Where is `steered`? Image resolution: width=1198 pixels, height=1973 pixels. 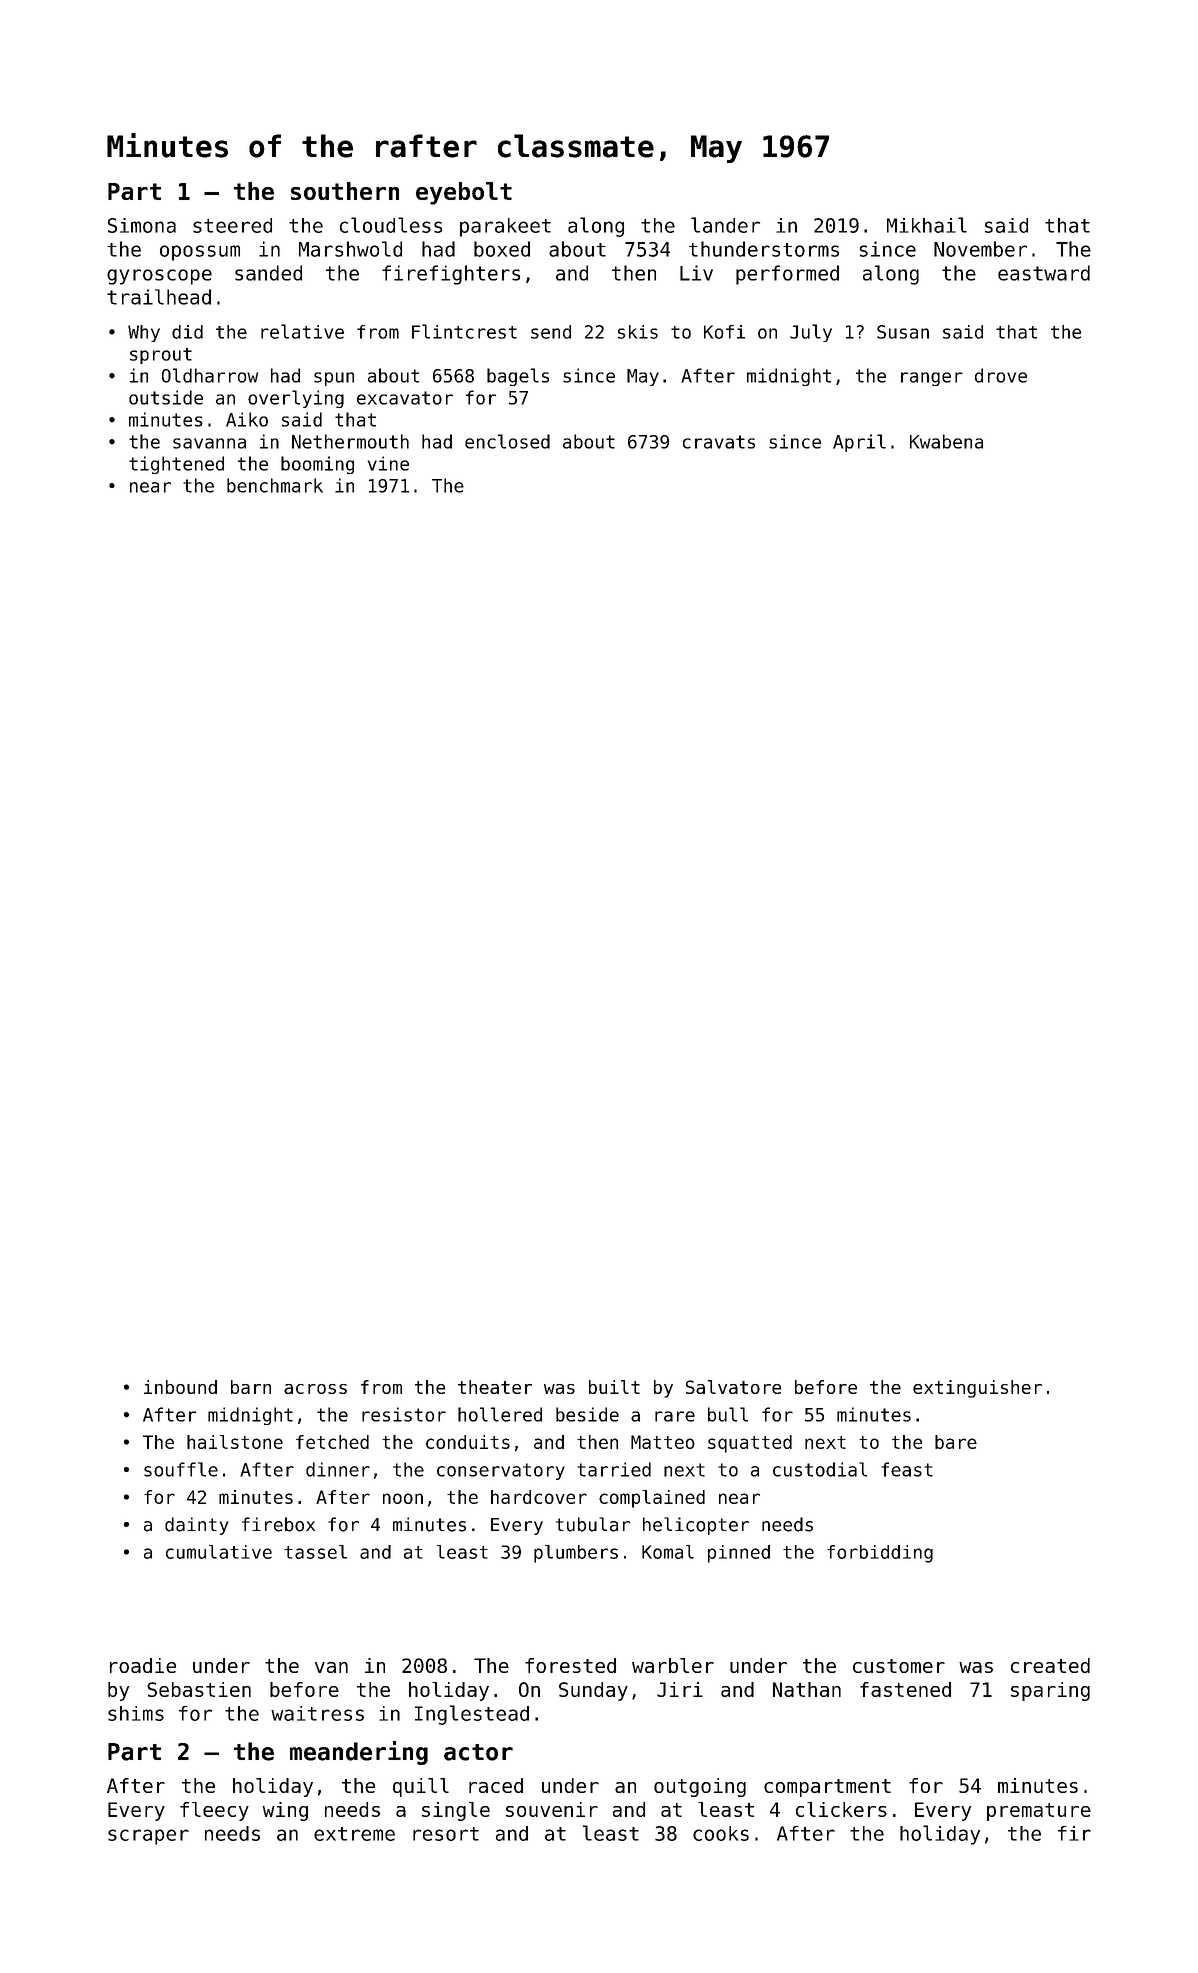
steered is located at coordinates (232, 225).
